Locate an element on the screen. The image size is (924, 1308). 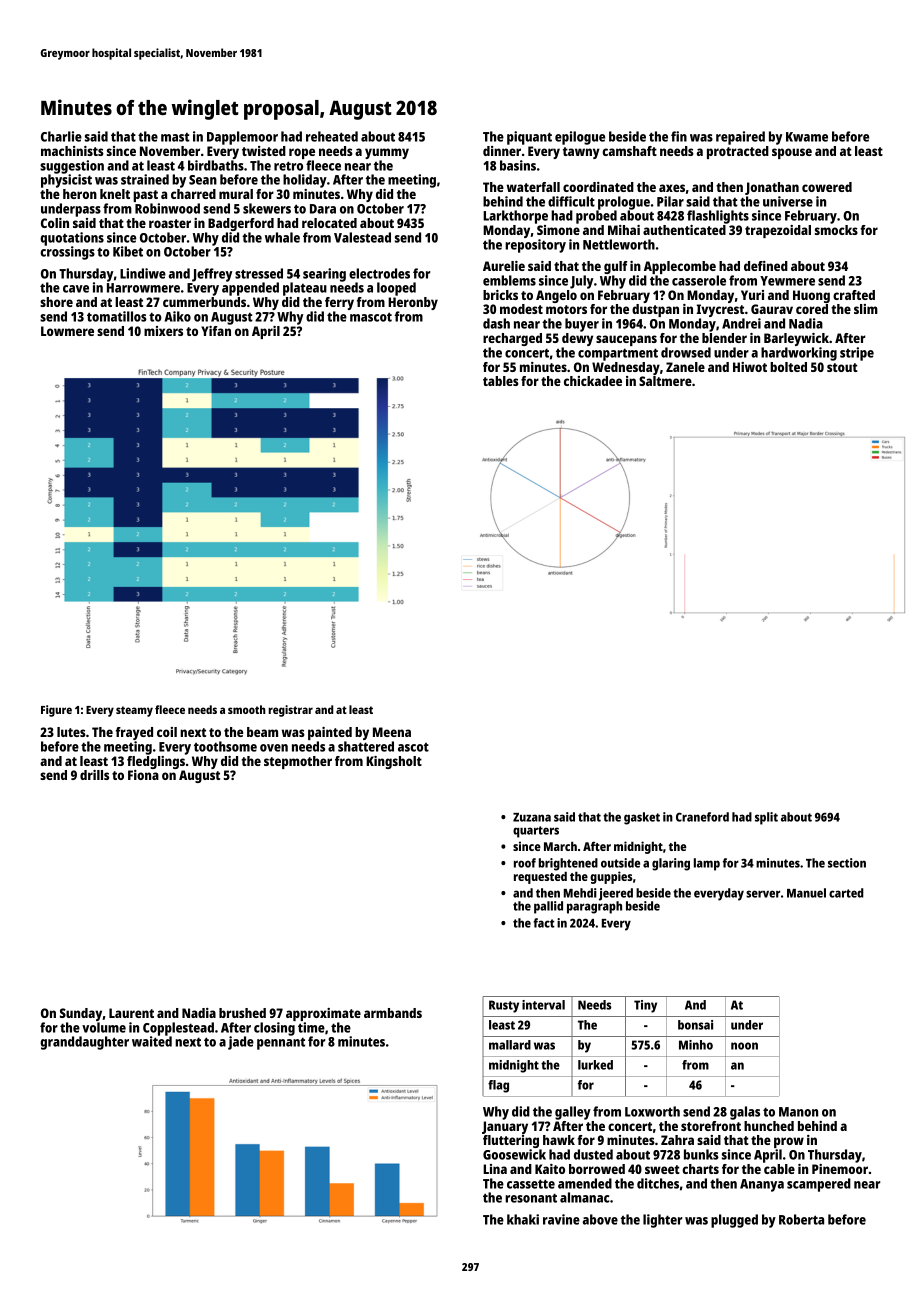
Meena is located at coordinates (392, 732).
